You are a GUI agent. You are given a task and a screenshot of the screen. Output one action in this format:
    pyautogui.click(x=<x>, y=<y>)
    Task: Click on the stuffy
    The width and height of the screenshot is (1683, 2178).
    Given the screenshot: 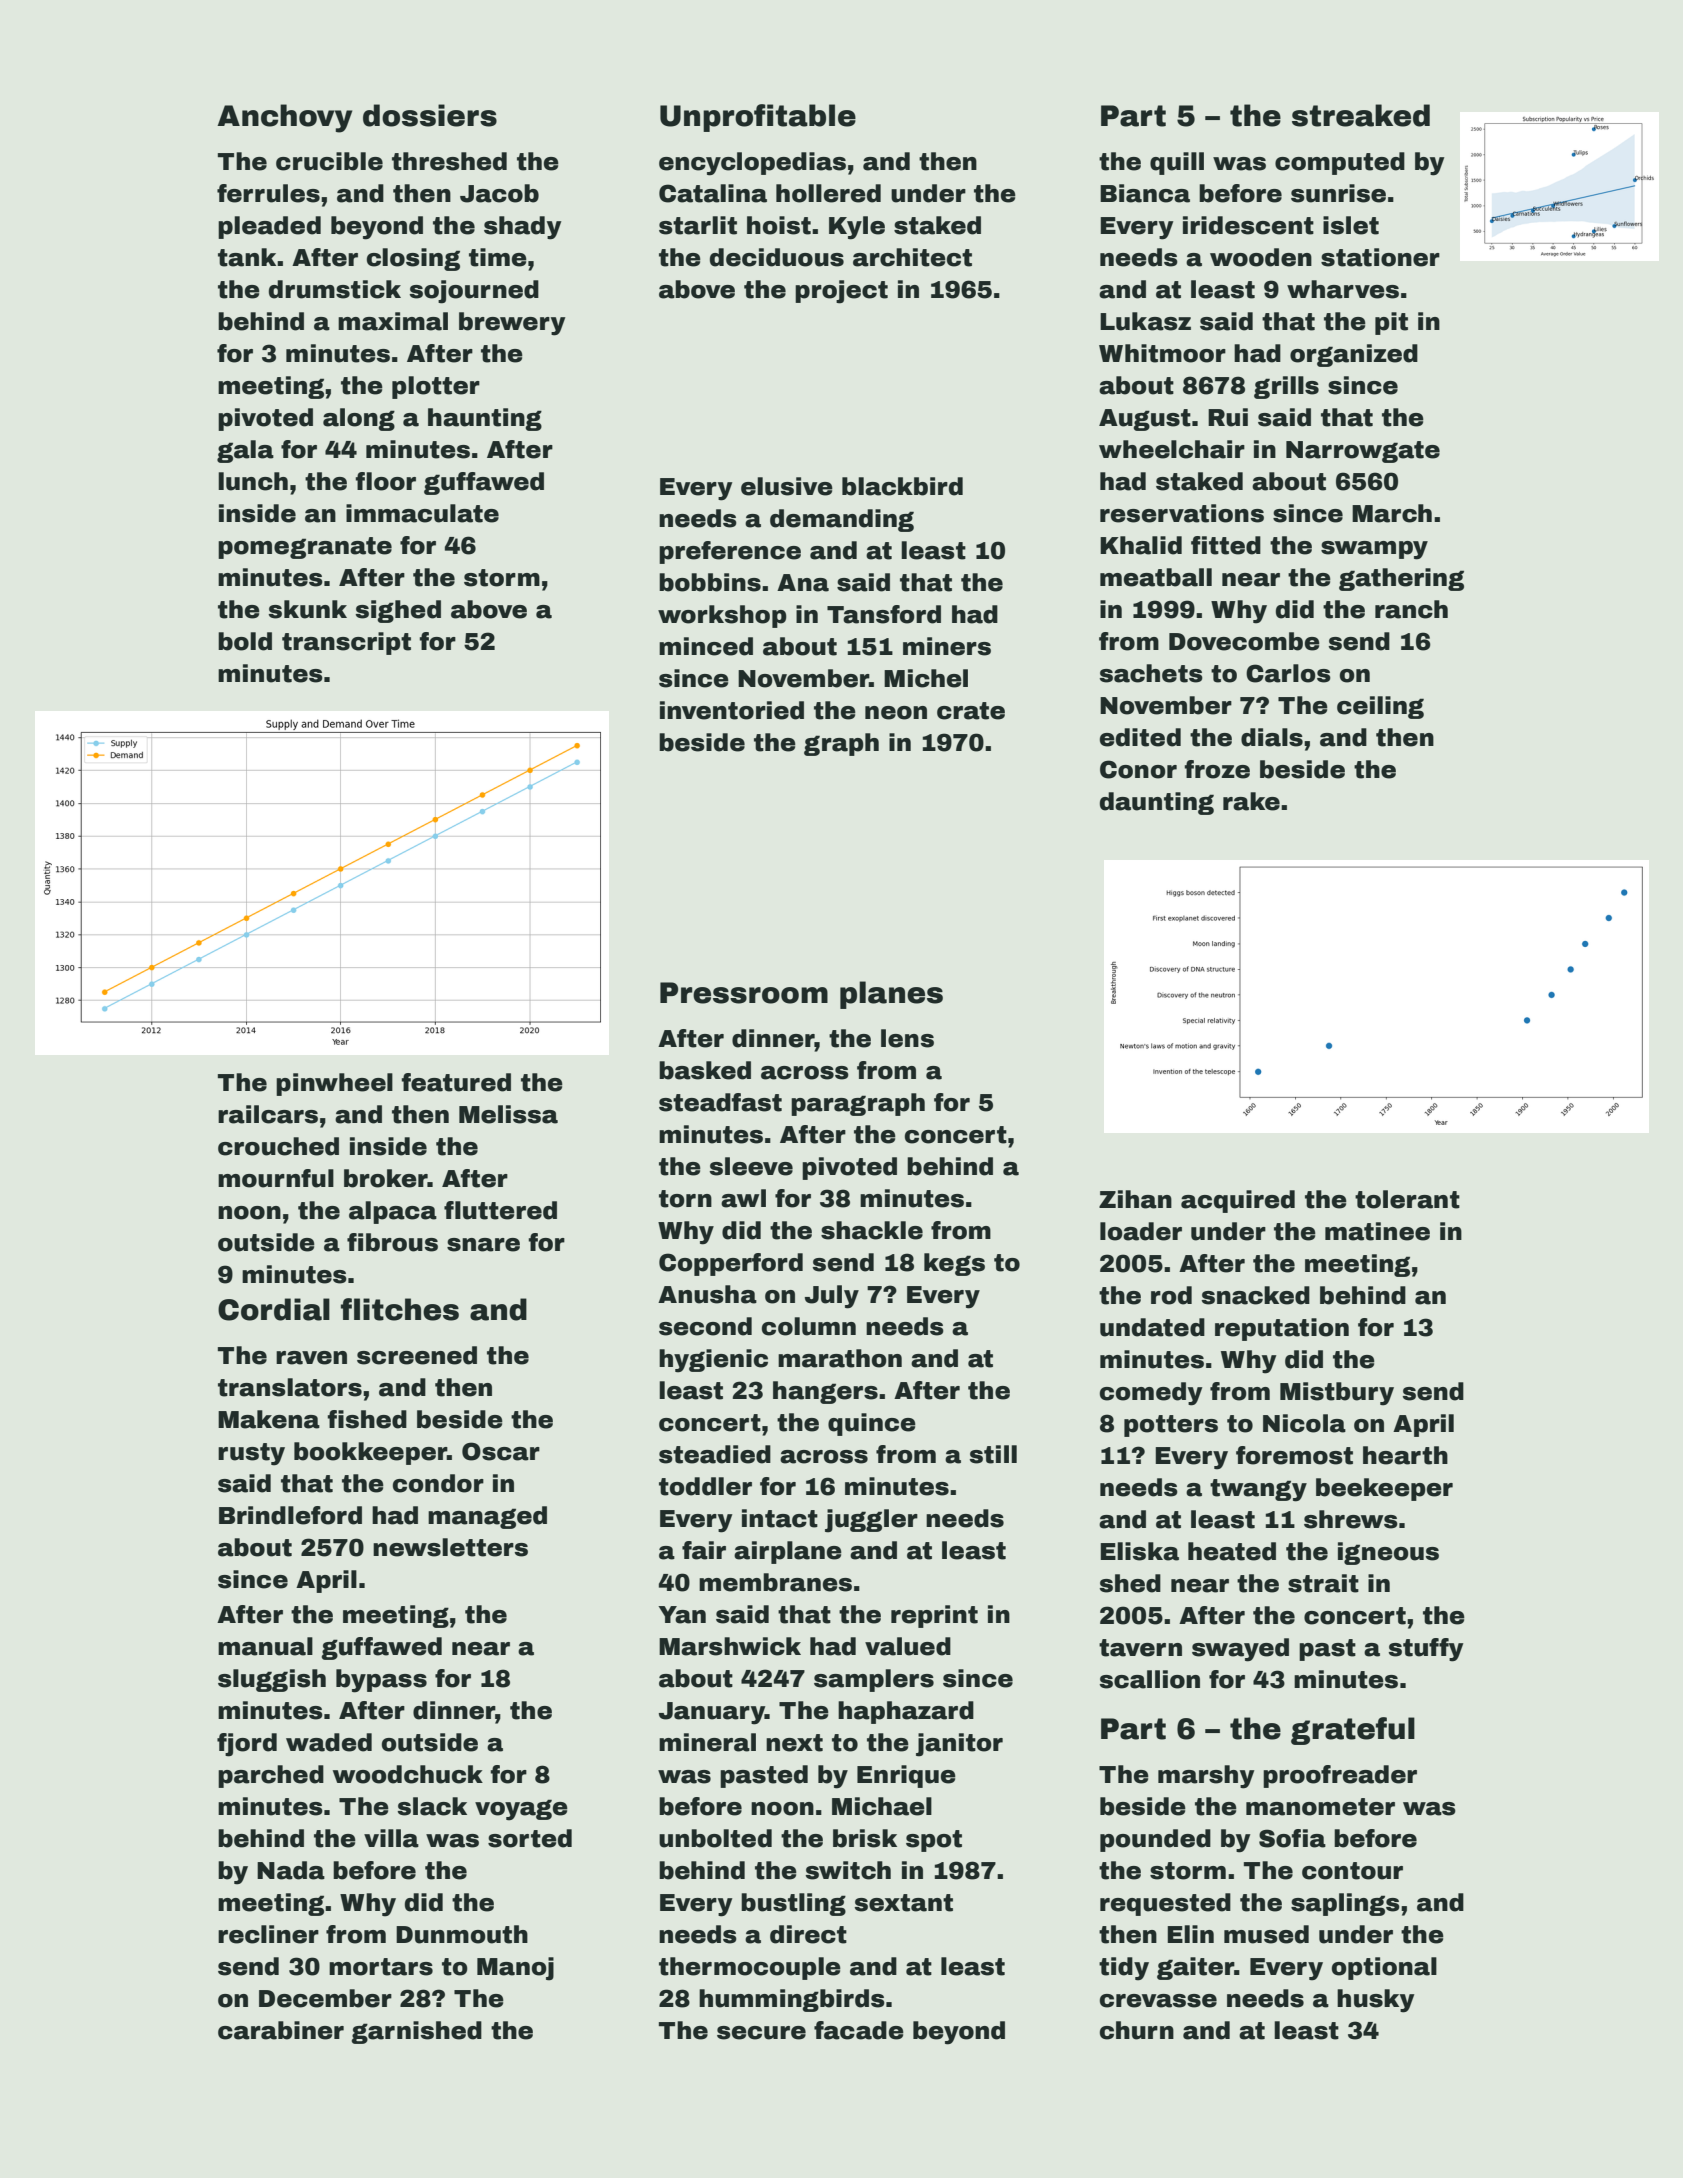 What is the action you would take?
    pyautogui.click(x=1425, y=1650)
